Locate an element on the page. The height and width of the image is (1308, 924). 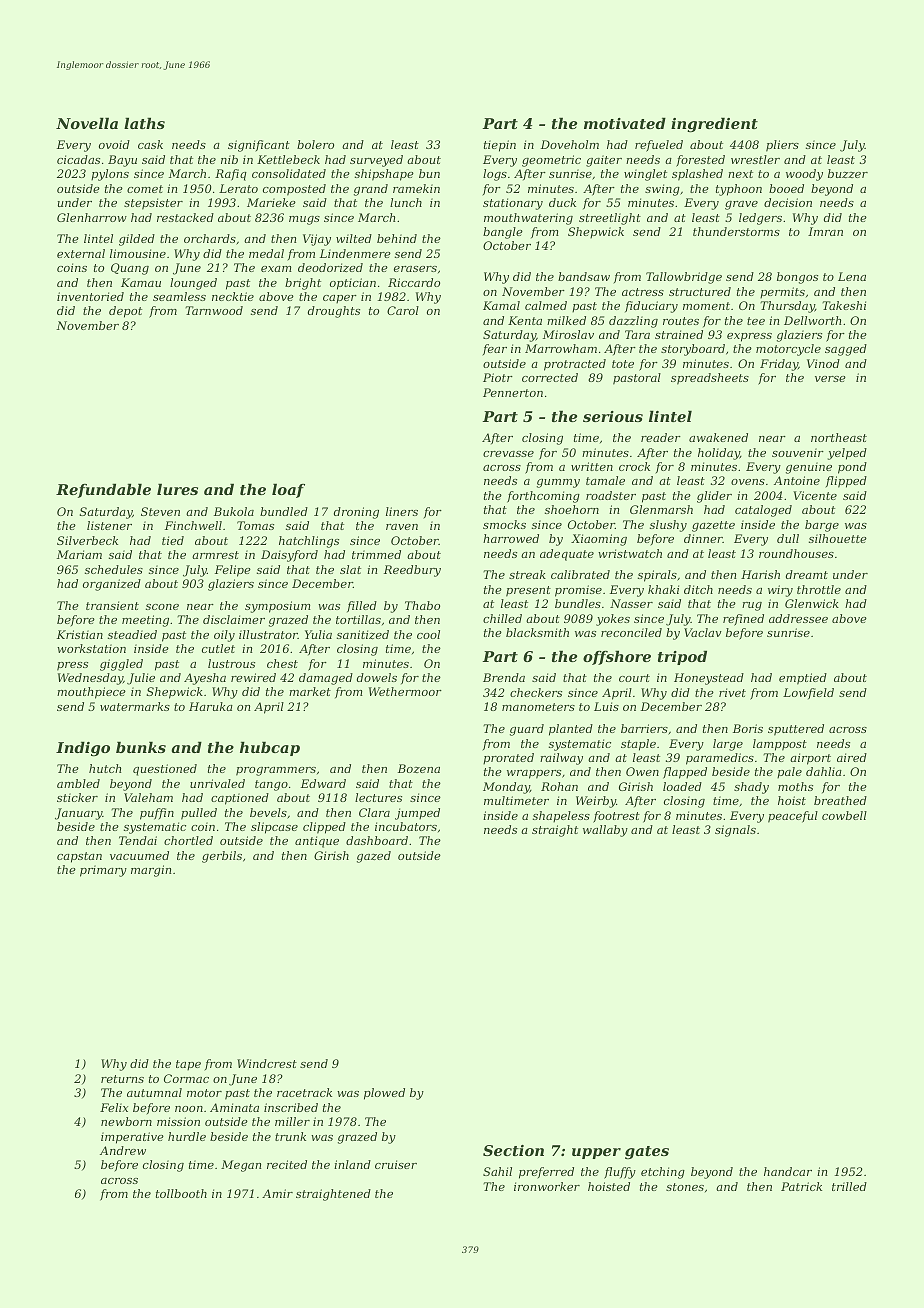
signals is located at coordinates (735, 831).
